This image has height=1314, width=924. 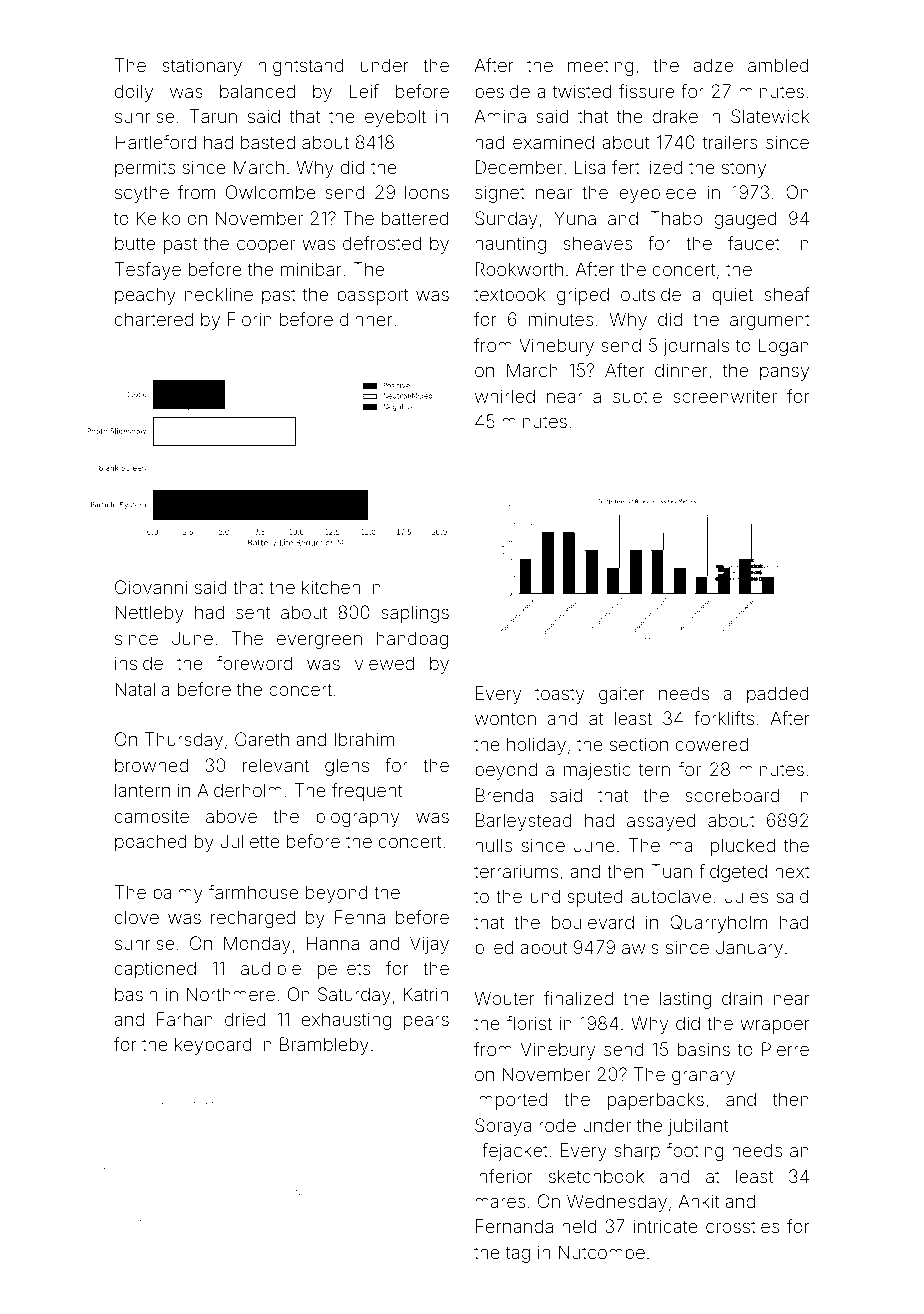 I want to click on journals, so click(x=696, y=347).
